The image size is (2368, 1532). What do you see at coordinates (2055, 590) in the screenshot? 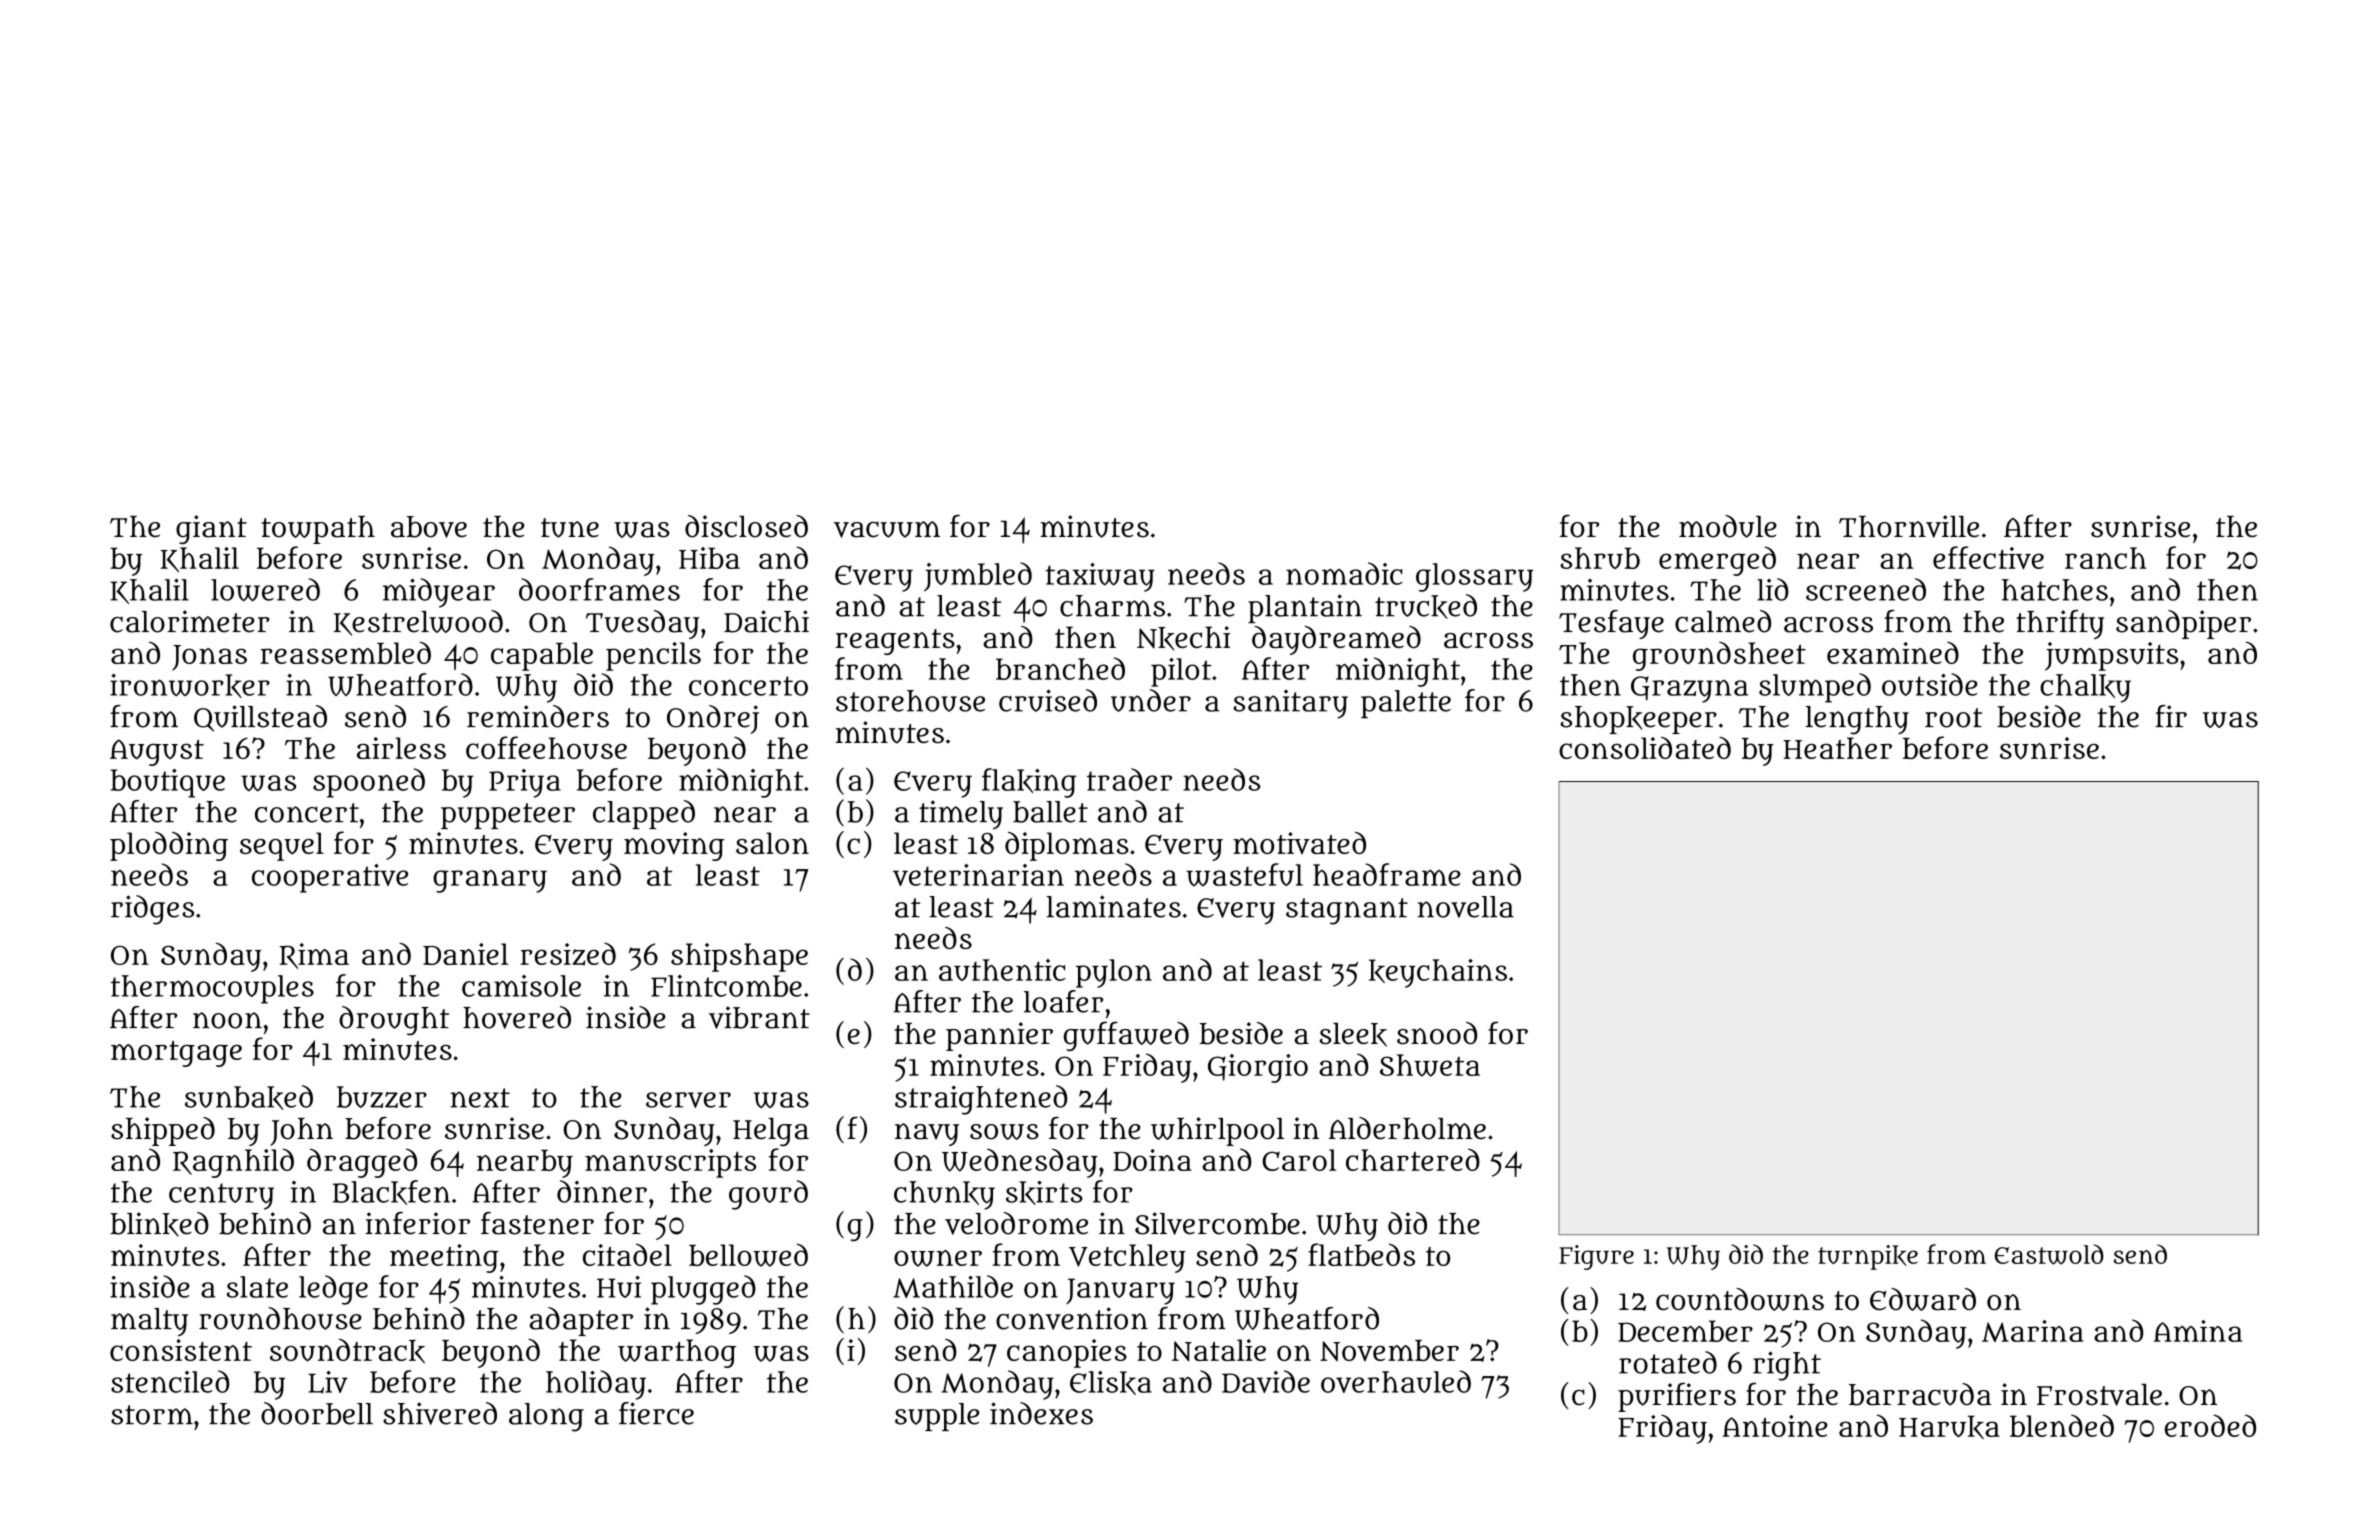
I see `hatches` at bounding box center [2055, 590].
